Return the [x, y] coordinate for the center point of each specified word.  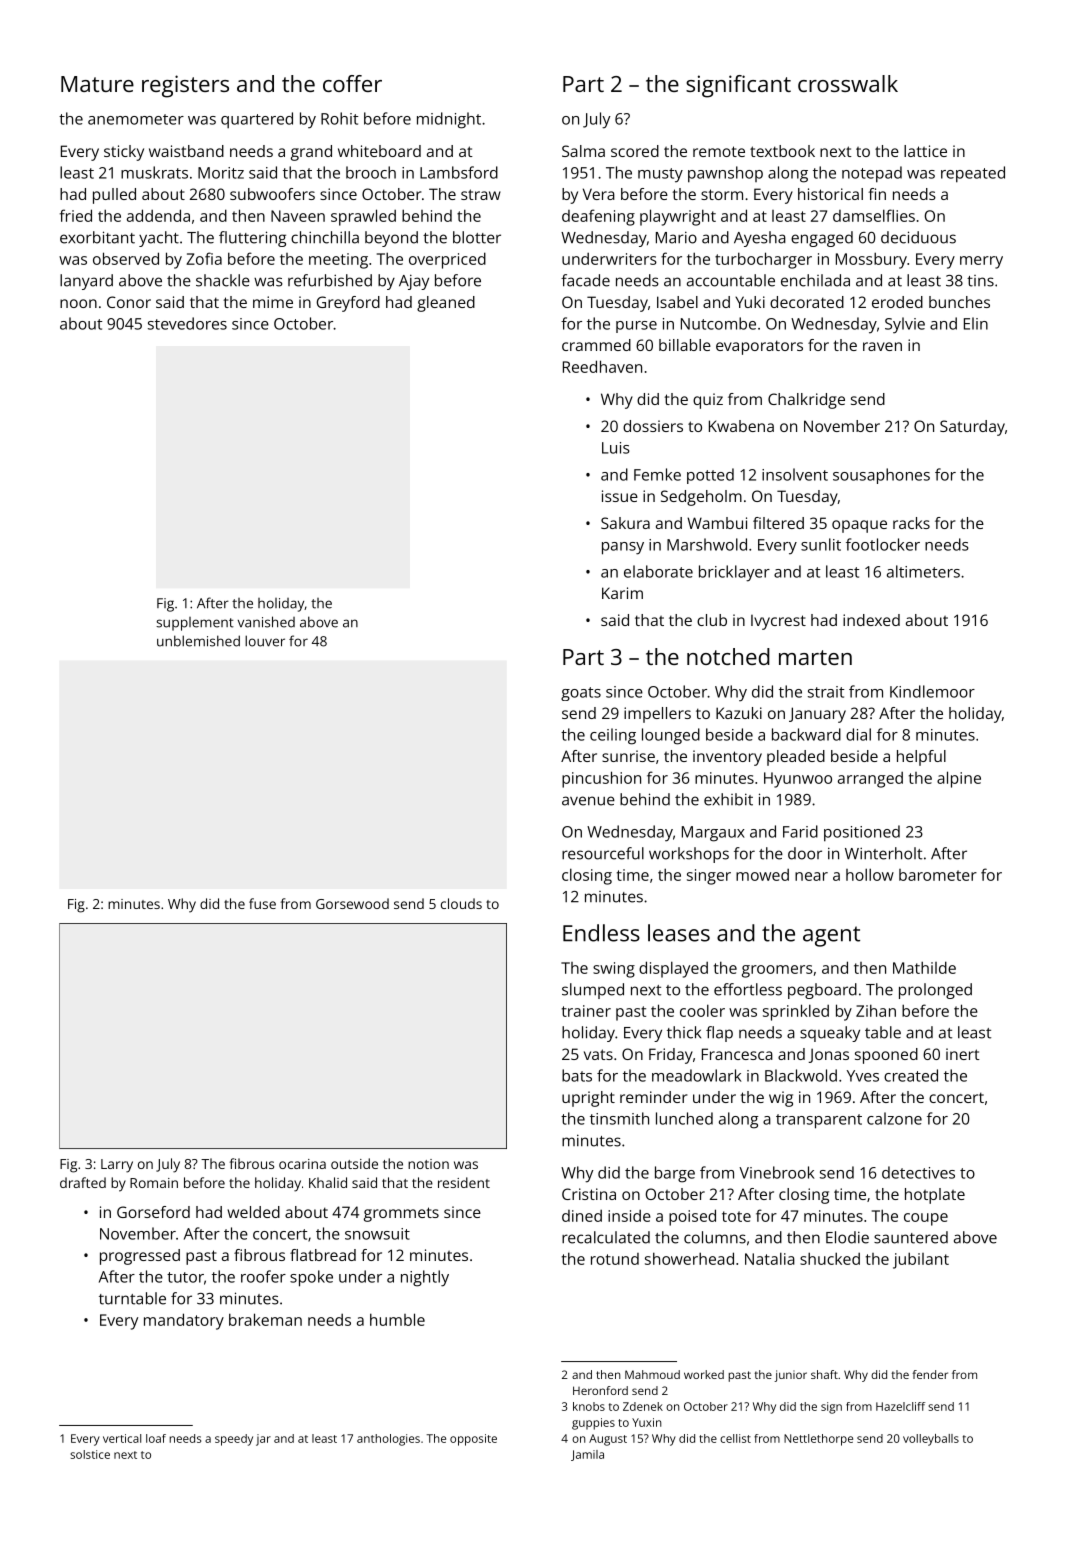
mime [273, 302]
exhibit [728, 799]
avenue [588, 801]
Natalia [770, 1258]
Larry [117, 1166]
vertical [122, 1438]
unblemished [198, 641]
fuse [262, 903]
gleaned [446, 304]
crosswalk [848, 83]
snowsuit [377, 1234]
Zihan [876, 1010]
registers [185, 86]
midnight [449, 120]
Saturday [972, 428]
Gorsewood [352, 903]
